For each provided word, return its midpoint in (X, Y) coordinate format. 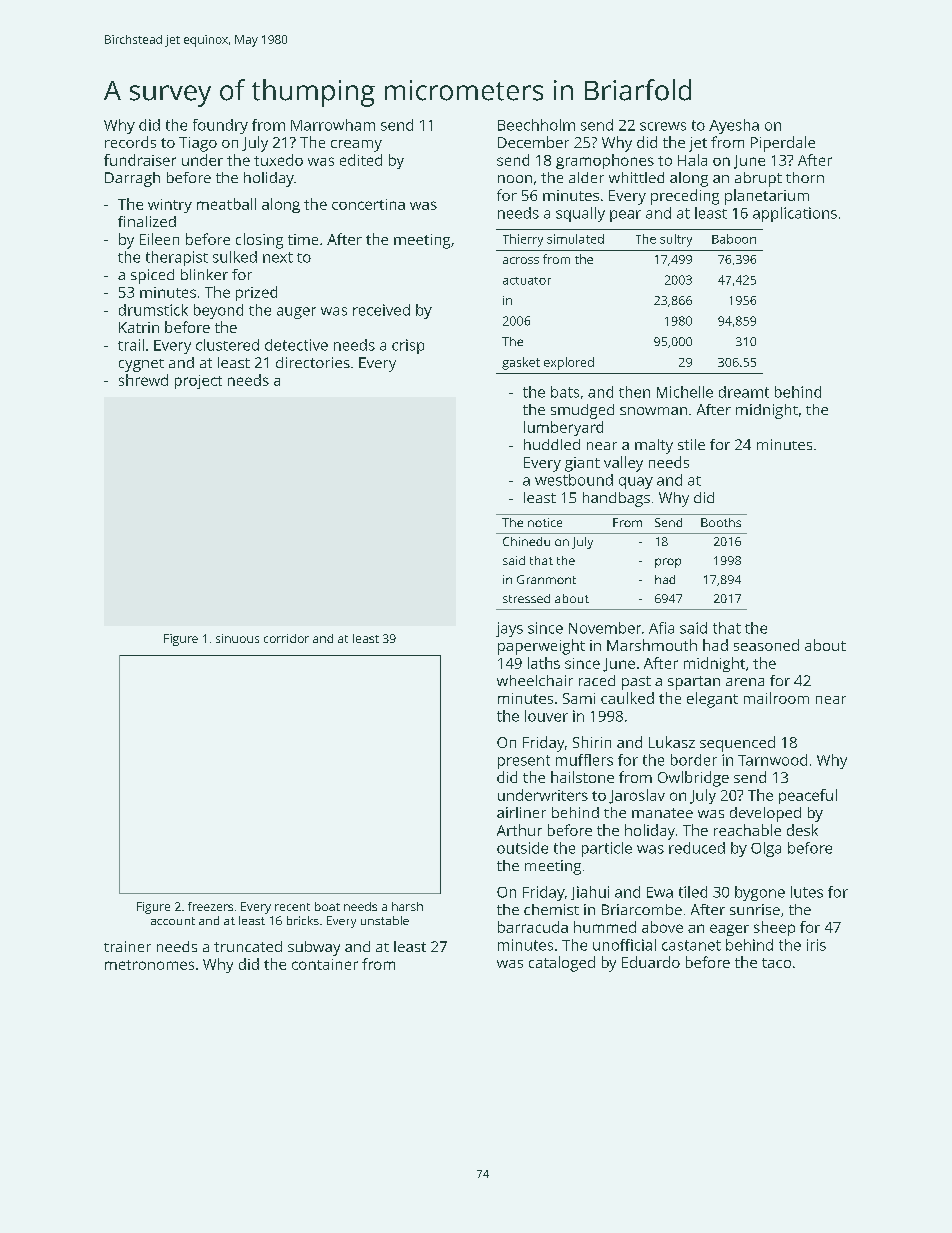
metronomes (149, 965)
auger (296, 313)
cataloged (562, 964)
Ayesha (734, 126)
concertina (368, 204)
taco (776, 963)
